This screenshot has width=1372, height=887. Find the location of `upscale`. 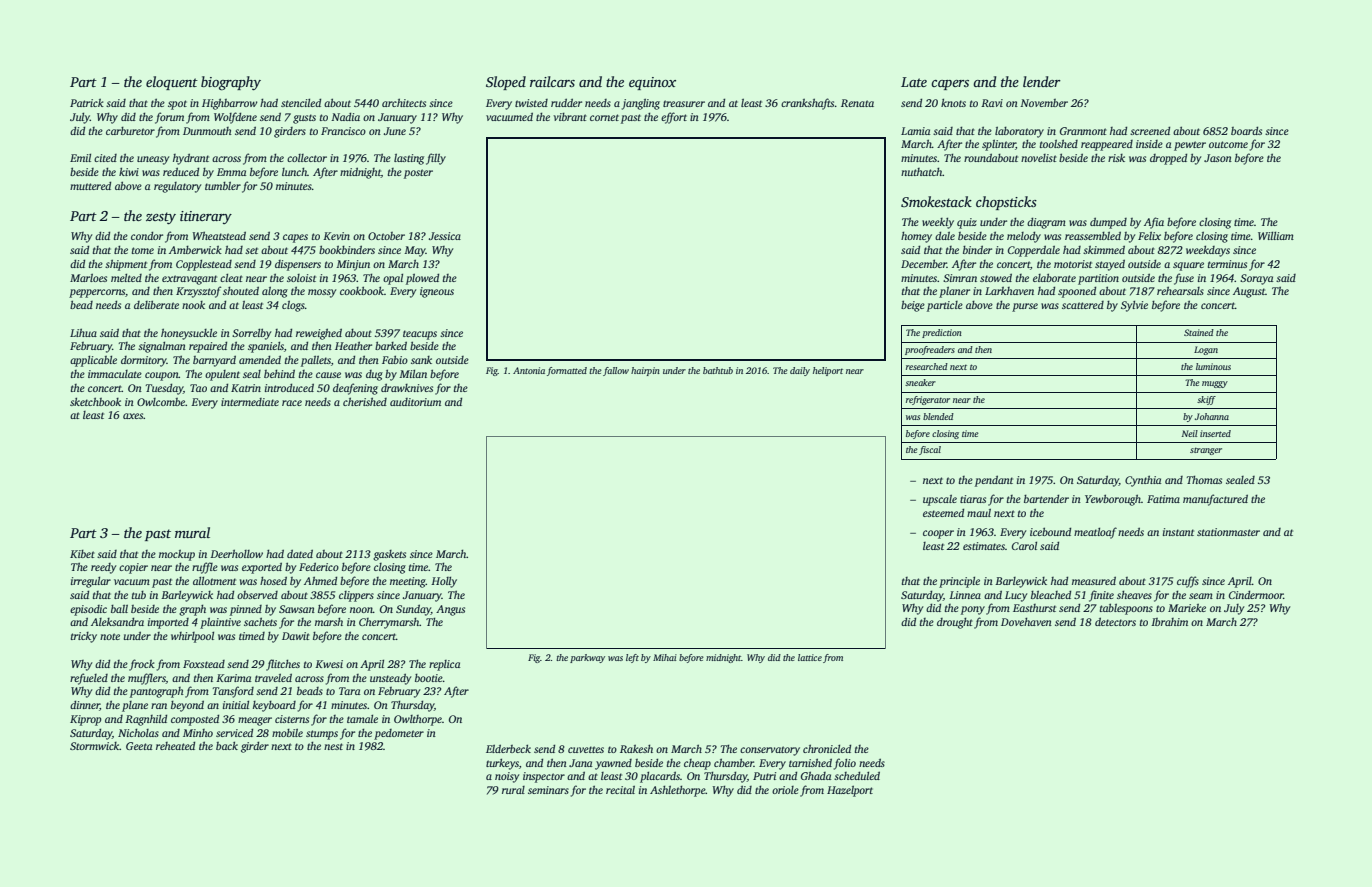

upscale is located at coordinates (940, 500).
